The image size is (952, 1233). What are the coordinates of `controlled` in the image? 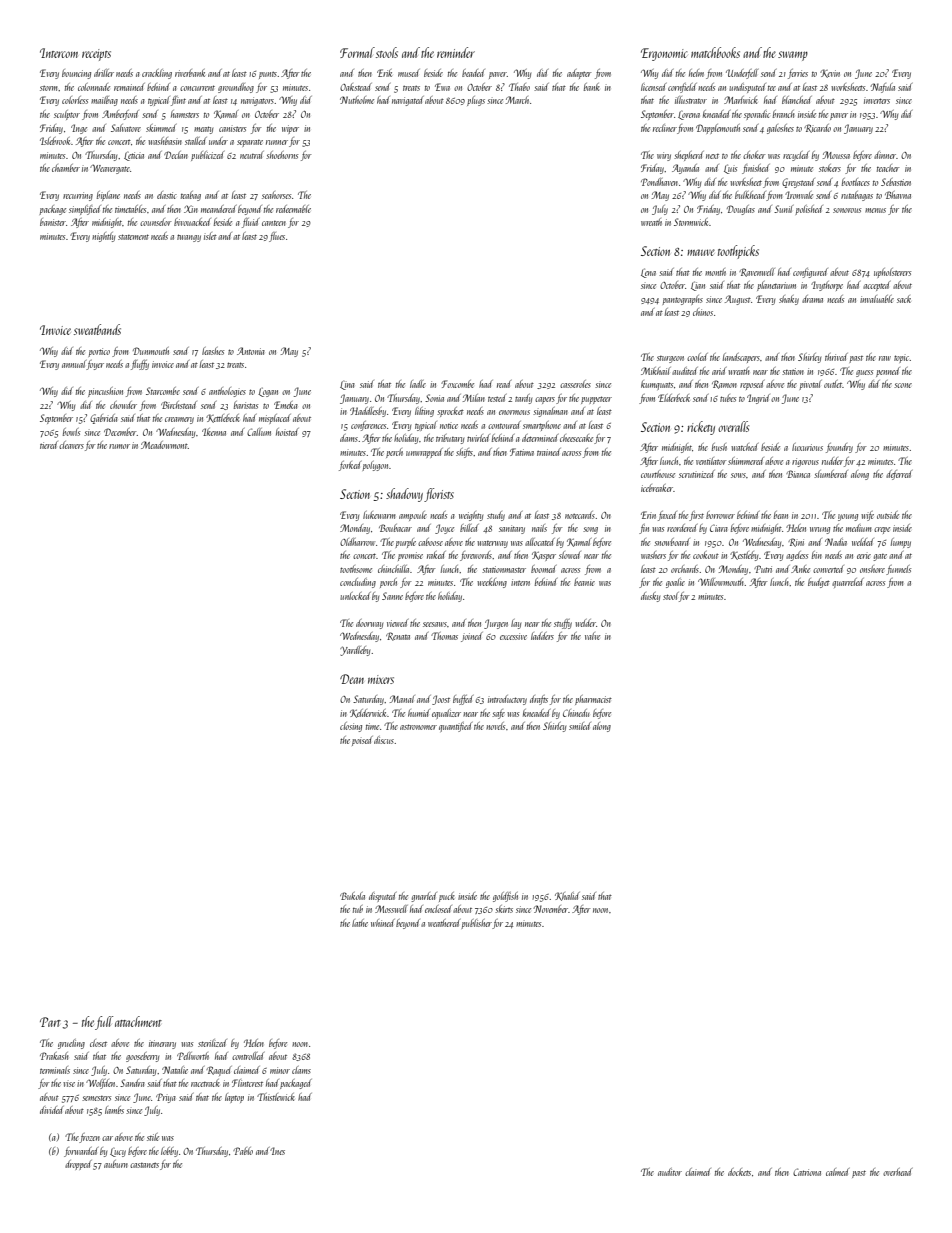 It's located at (248, 1056).
